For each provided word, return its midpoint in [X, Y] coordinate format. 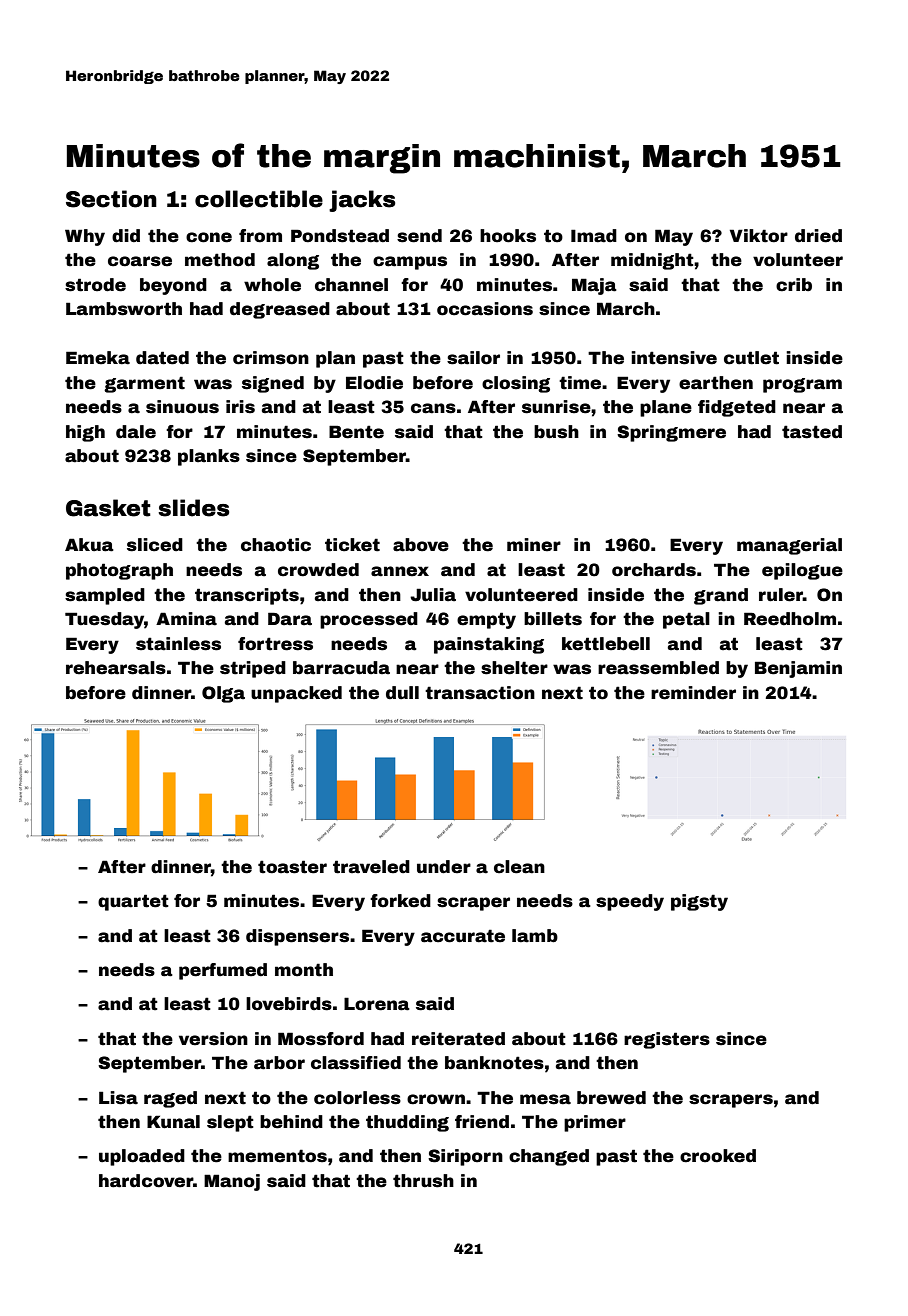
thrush [423, 1181]
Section [111, 199]
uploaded [142, 1157]
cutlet [751, 358]
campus [410, 263]
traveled [371, 867]
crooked [718, 1156]
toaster [292, 867]
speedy [630, 902]
